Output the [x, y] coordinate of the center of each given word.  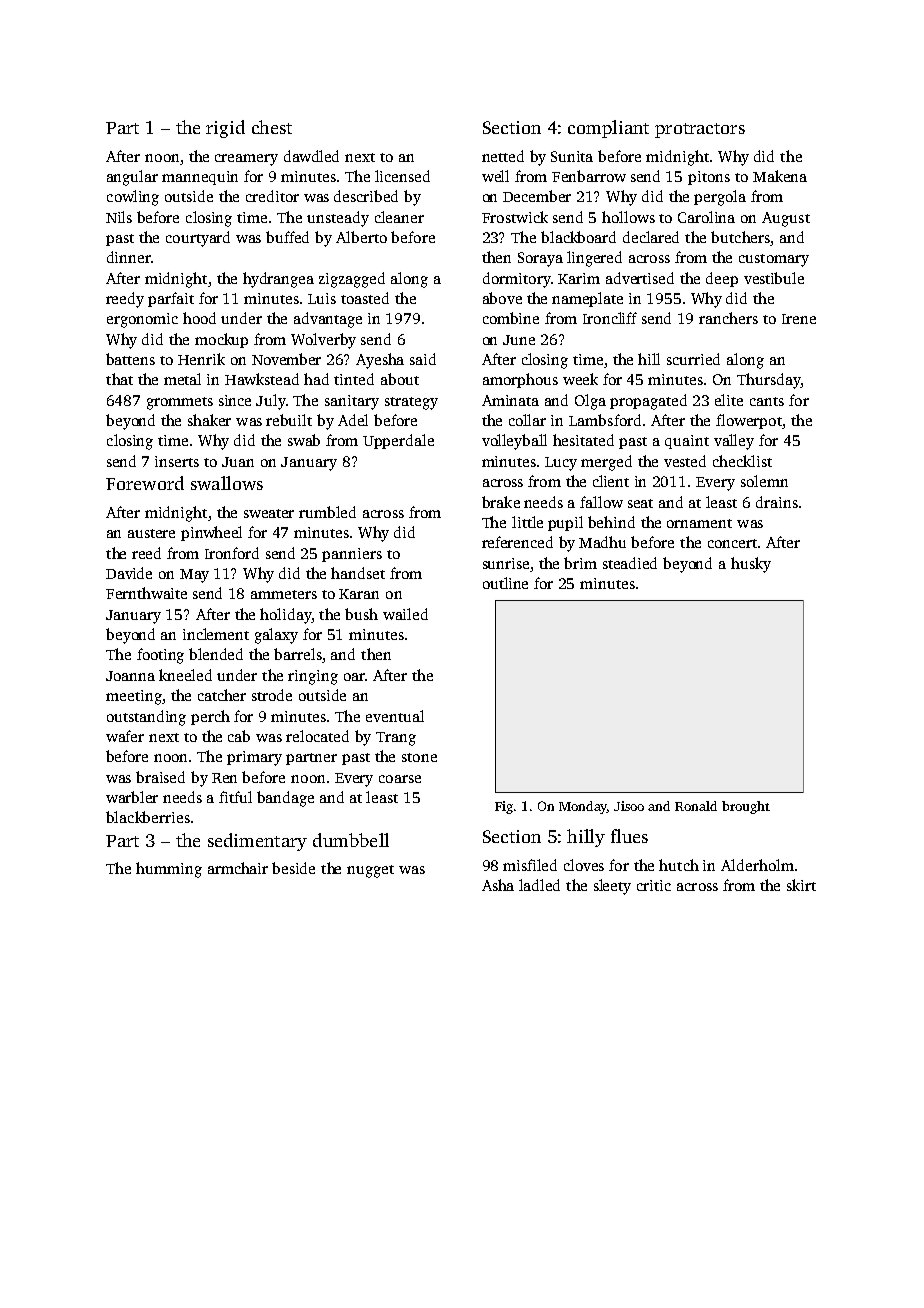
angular [132, 178]
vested [685, 461]
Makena [780, 176]
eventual [395, 716]
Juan [238, 462]
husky [751, 565]
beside [293, 868]
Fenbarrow [589, 176]
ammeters [284, 594]
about [400, 379]
